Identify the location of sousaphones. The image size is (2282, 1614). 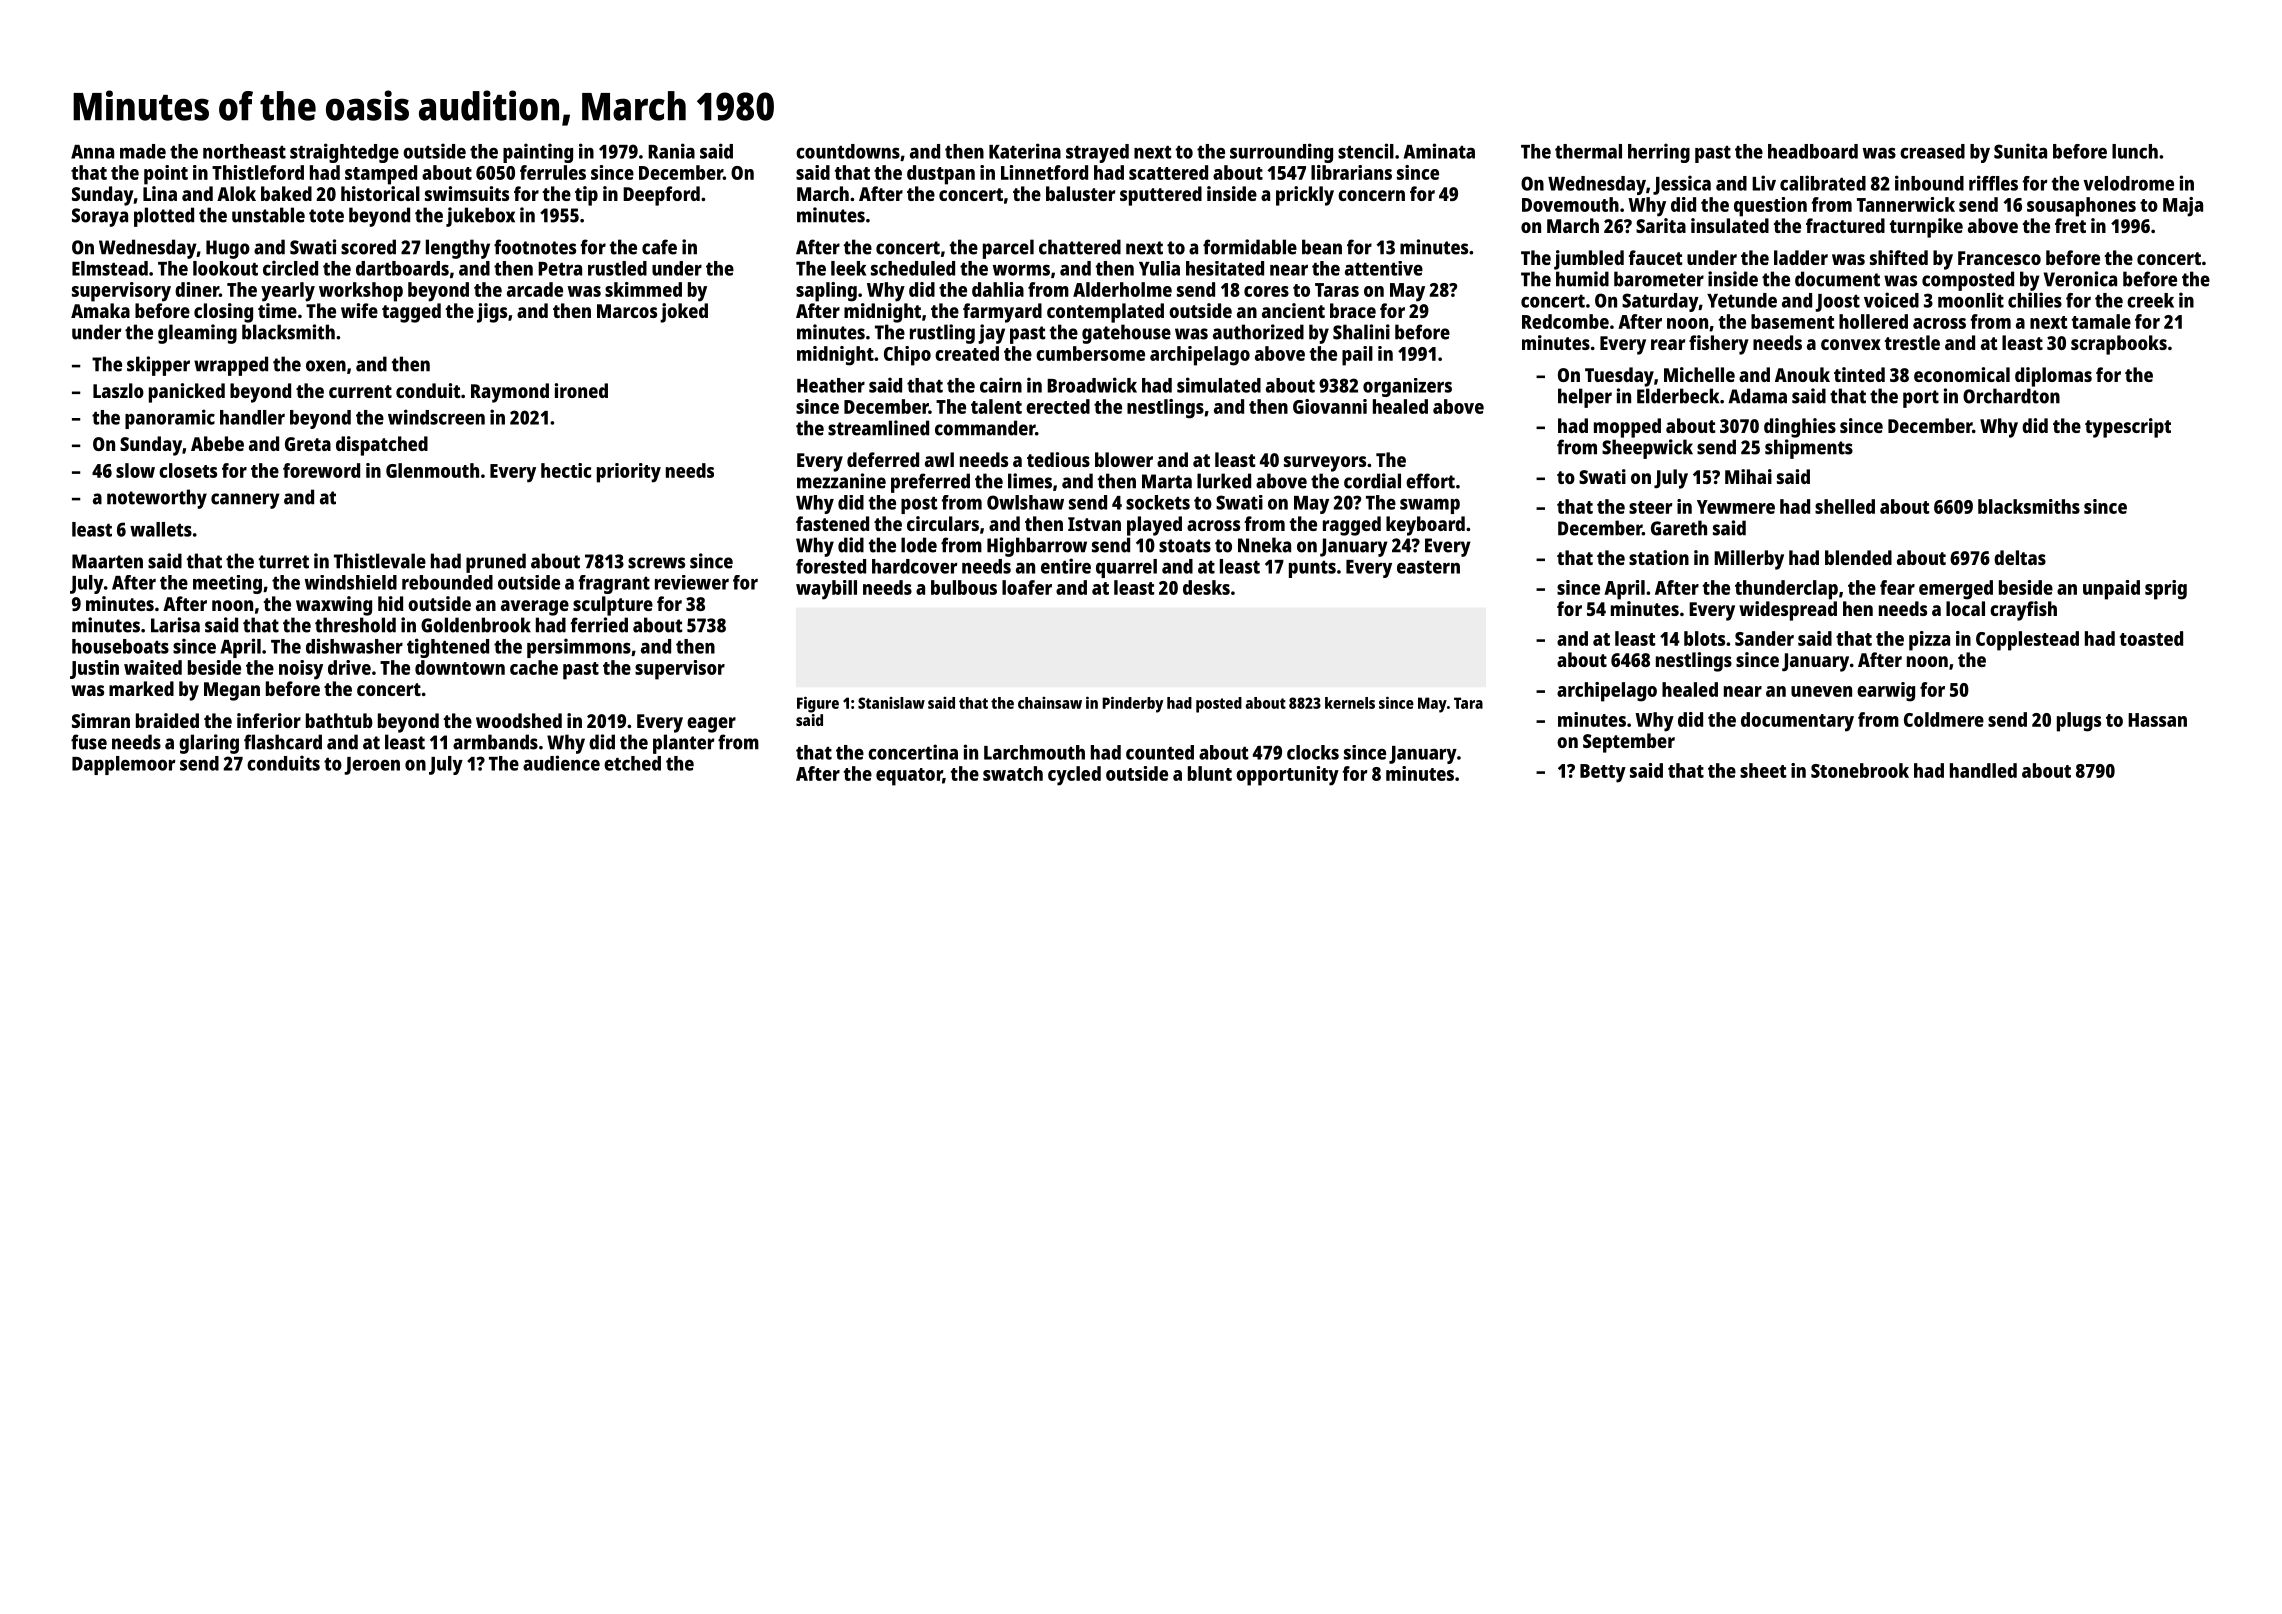
(2081, 207).
